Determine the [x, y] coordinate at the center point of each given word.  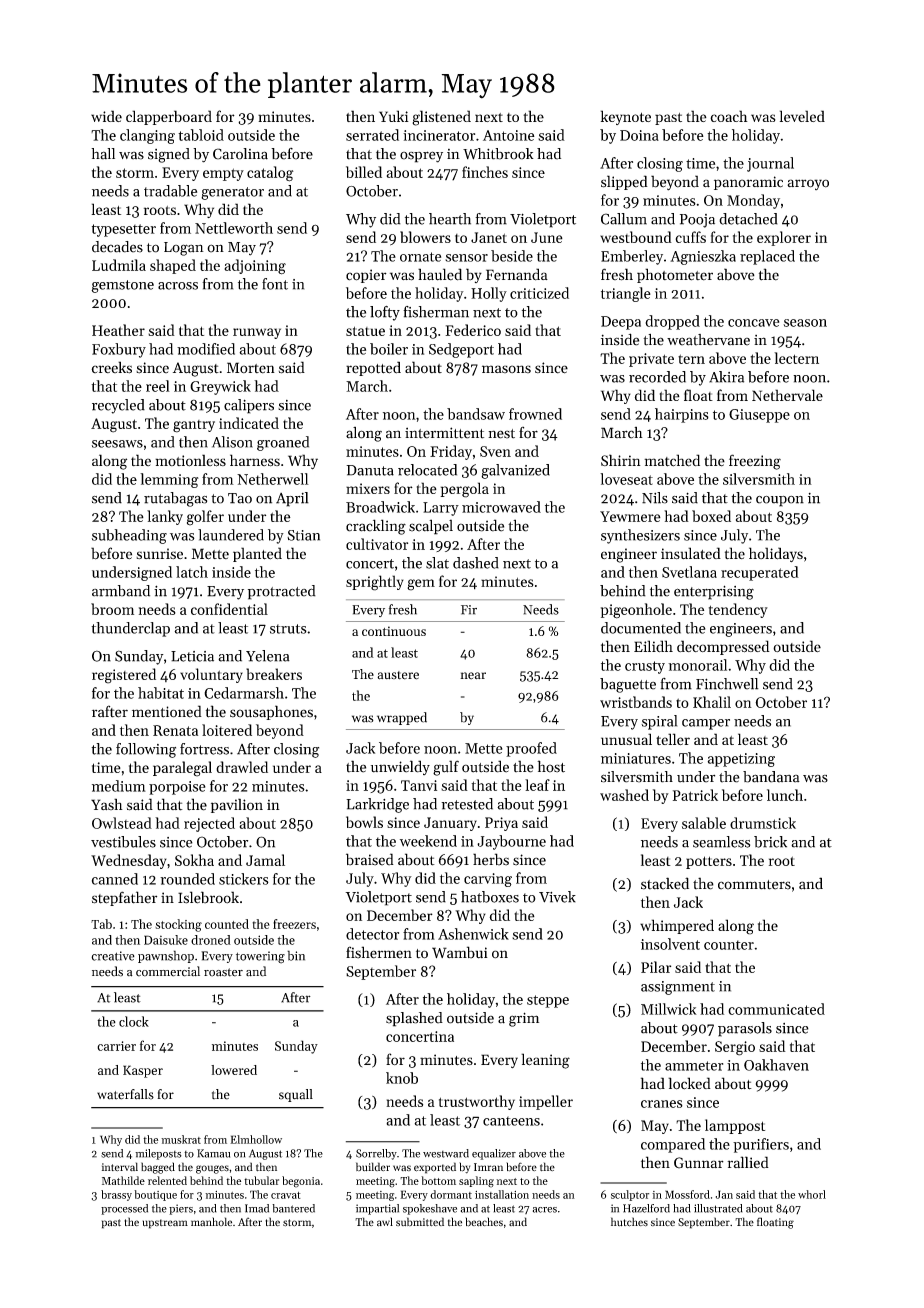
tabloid [201, 135]
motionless [190, 460]
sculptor [630, 1195]
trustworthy [477, 1102]
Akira [726, 377]
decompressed [723, 647]
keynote [626, 117]
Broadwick [380, 507]
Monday [753, 201]
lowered [234, 1070]
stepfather [124, 898]
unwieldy [400, 767]
